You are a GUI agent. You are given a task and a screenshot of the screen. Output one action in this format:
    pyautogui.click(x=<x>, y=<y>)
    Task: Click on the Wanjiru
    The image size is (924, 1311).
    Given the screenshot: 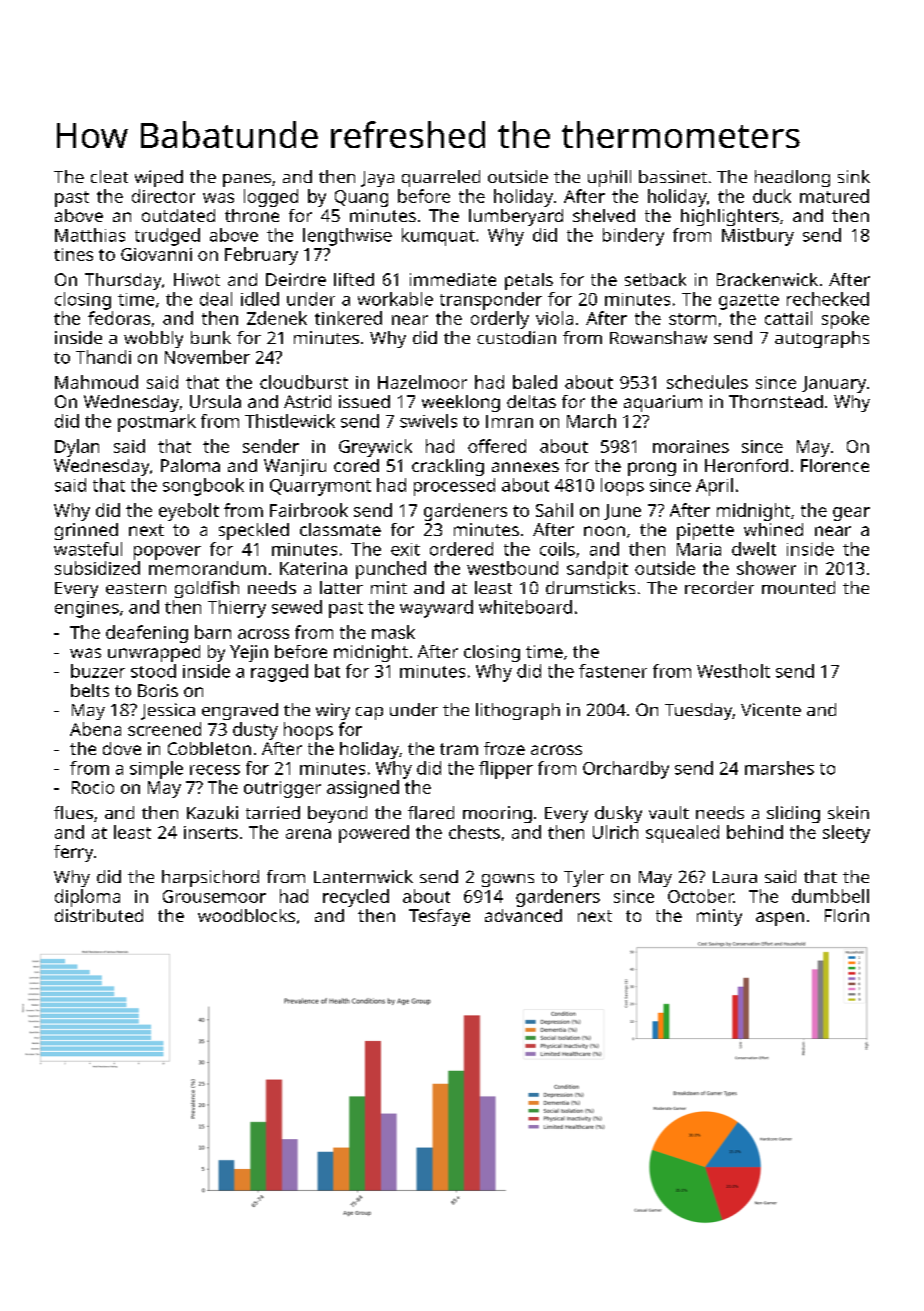 What is the action you would take?
    pyautogui.click(x=295, y=467)
